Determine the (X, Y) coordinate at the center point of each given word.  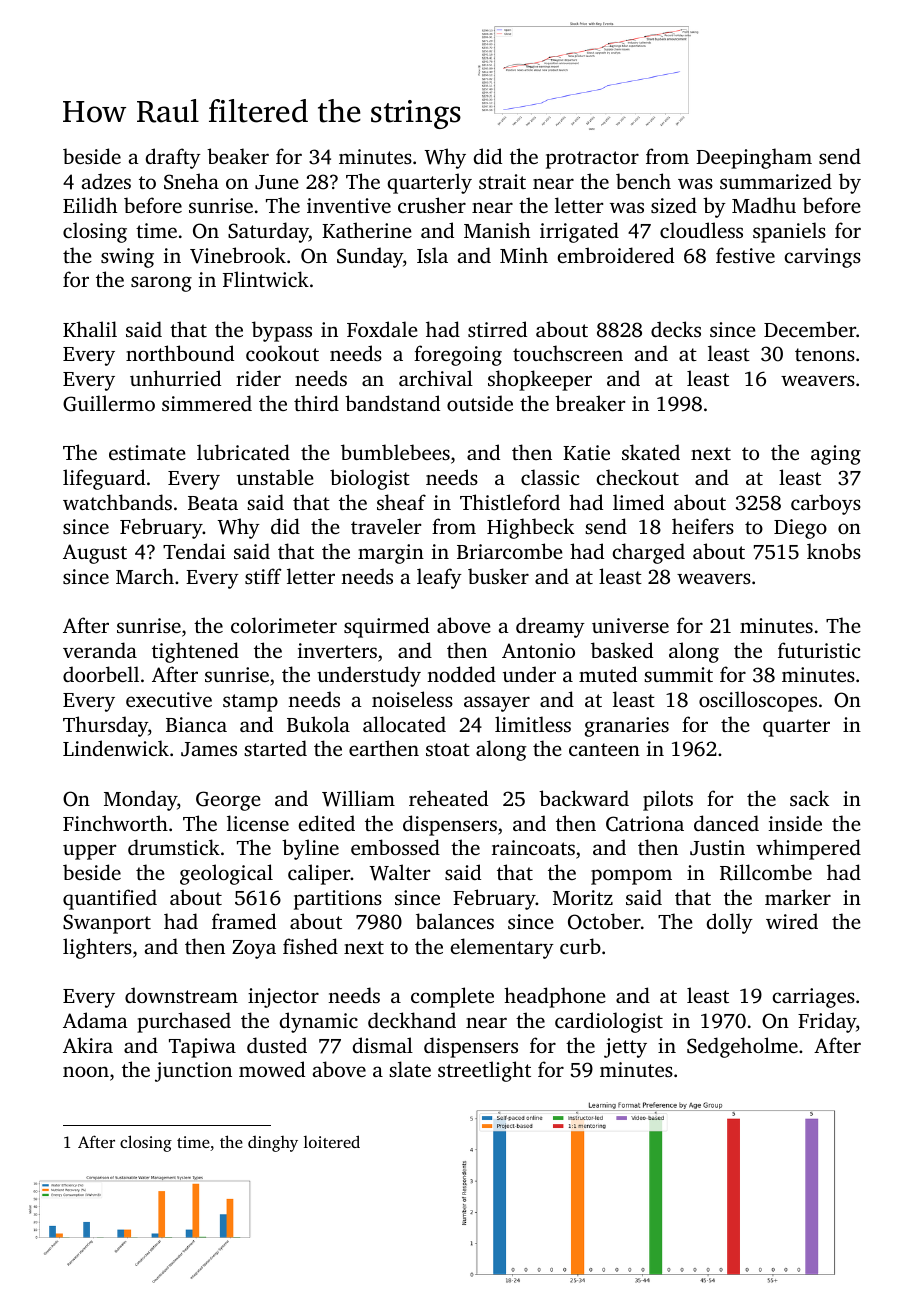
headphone (555, 997)
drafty (173, 158)
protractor (592, 160)
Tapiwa (202, 1048)
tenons (825, 354)
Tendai (194, 551)
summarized (776, 181)
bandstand (392, 403)
